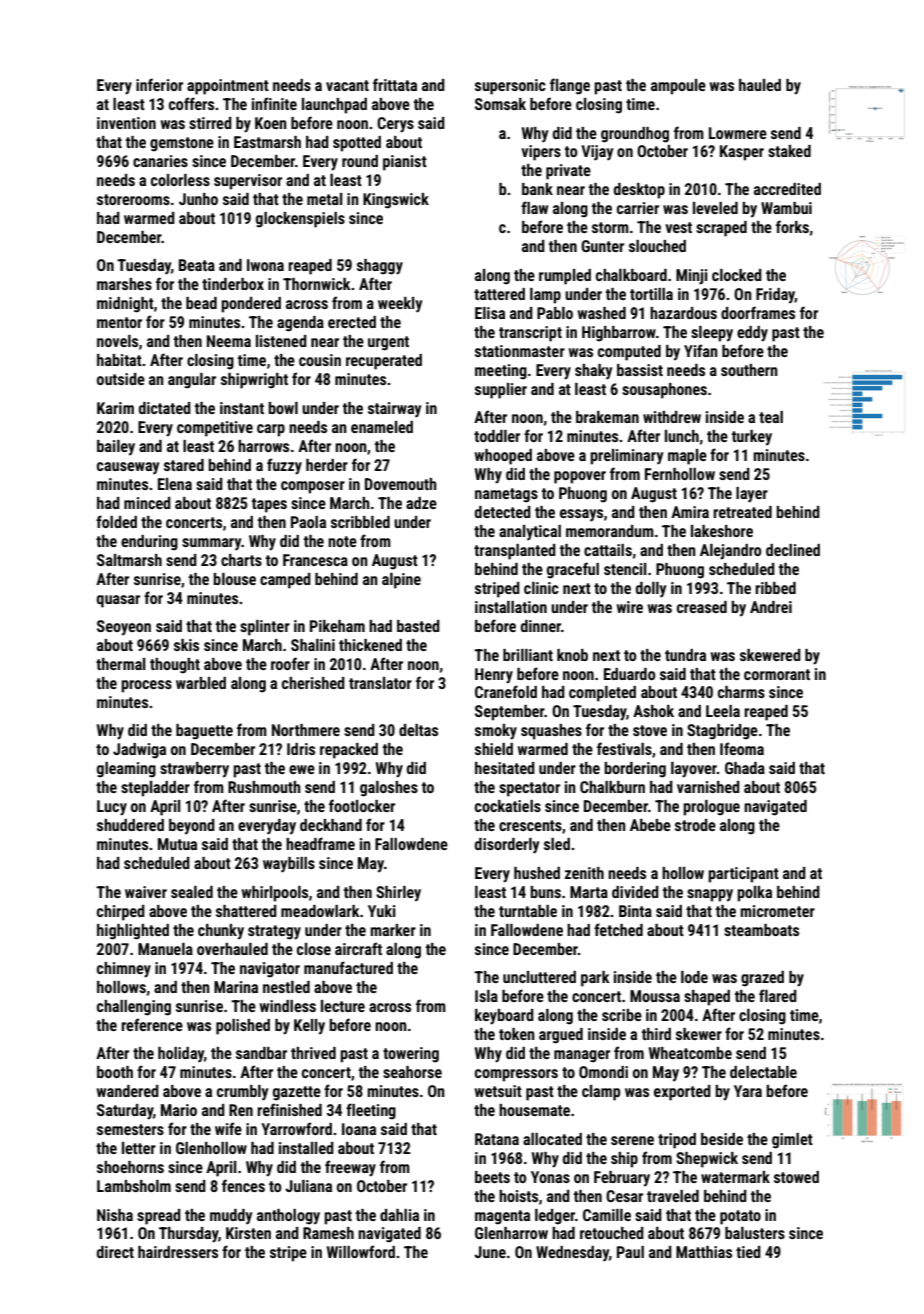  Describe the element at coordinates (159, 84) in the document. I see `inferior` at that location.
